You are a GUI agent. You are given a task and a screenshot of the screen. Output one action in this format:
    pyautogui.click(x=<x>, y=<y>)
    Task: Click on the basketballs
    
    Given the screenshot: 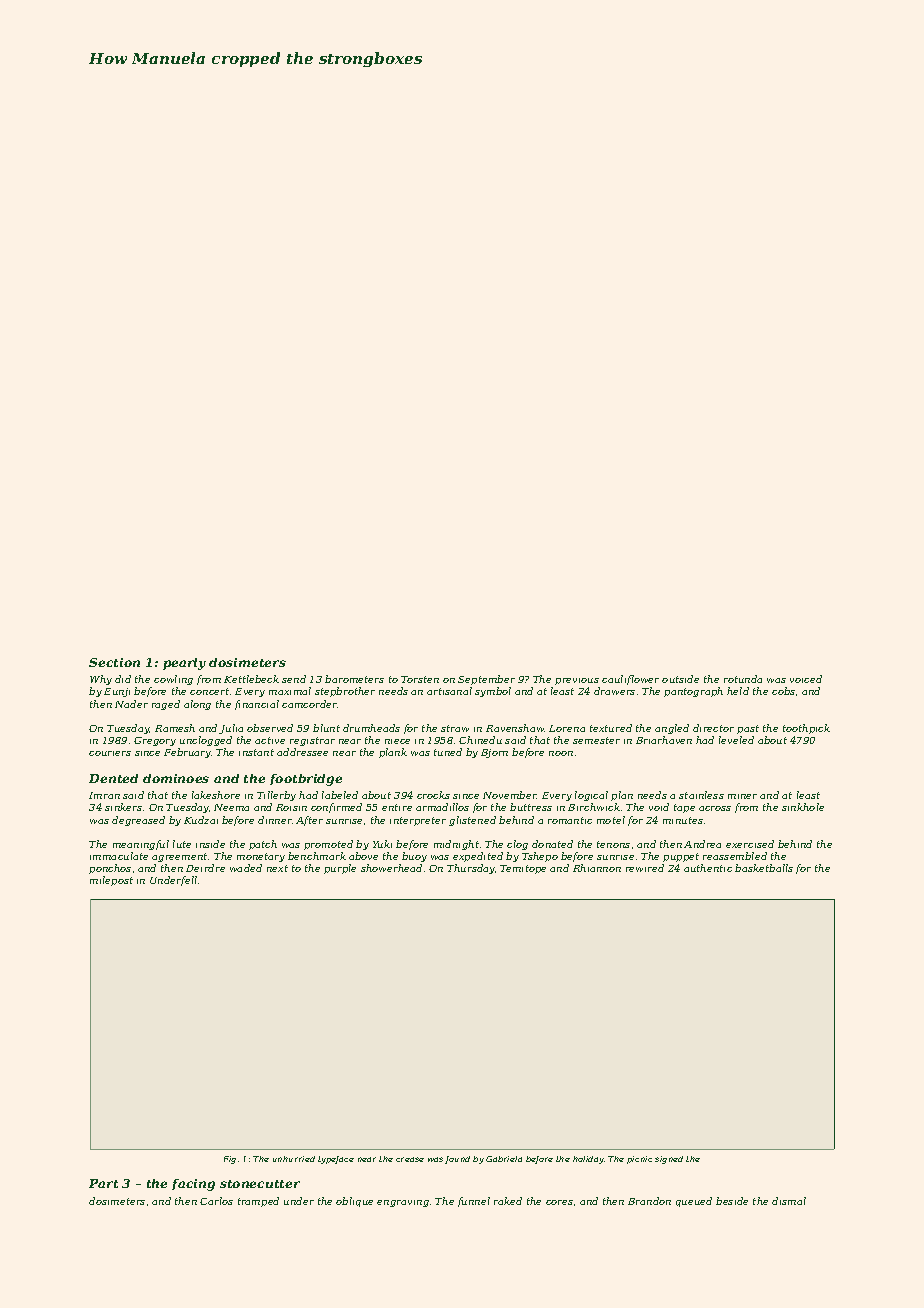 What is the action you would take?
    pyautogui.click(x=764, y=868)
